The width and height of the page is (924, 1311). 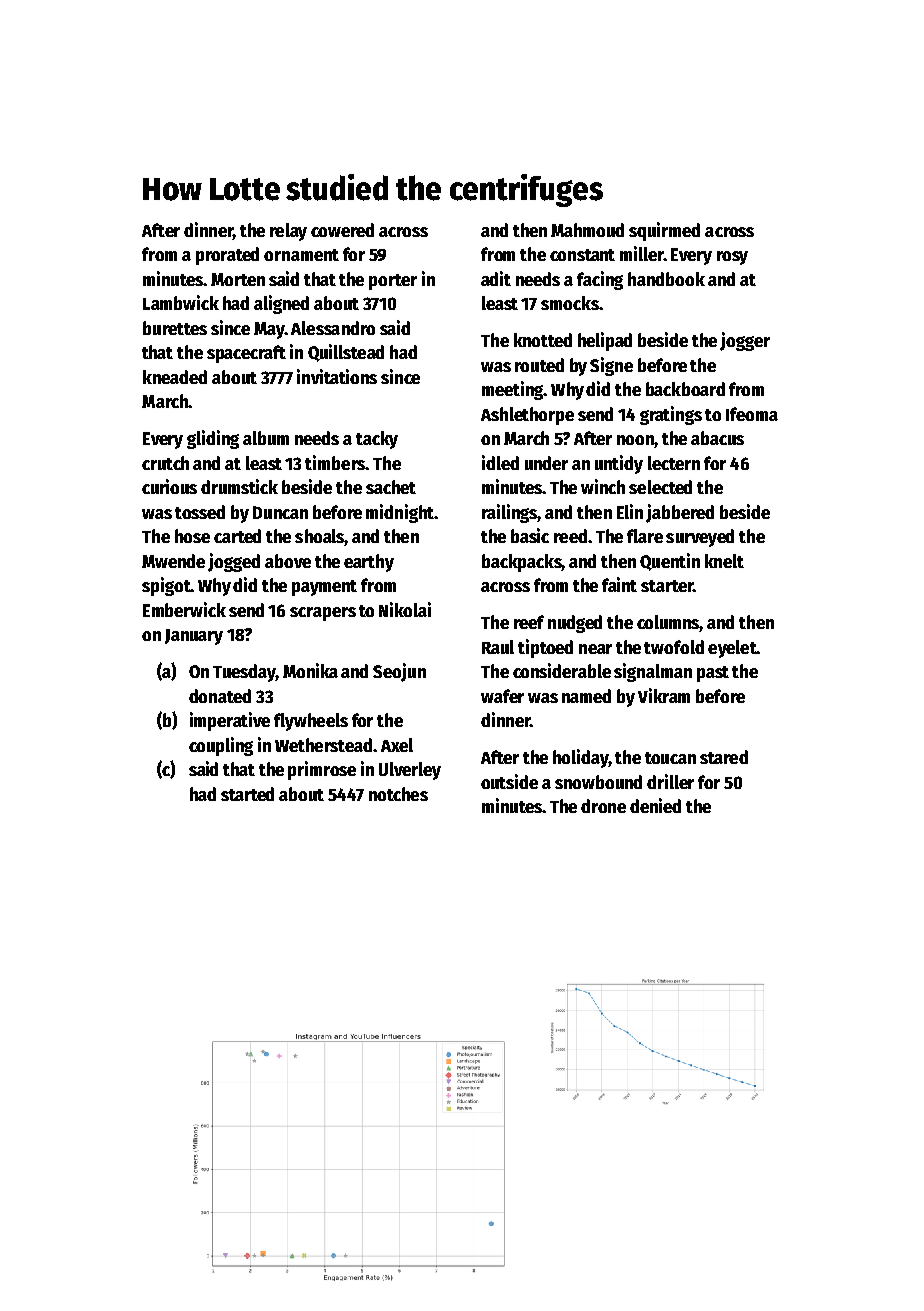 What do you see at coordinates (238, 279) in the page?
I see `Morten` at bounding box center [238, 279].
